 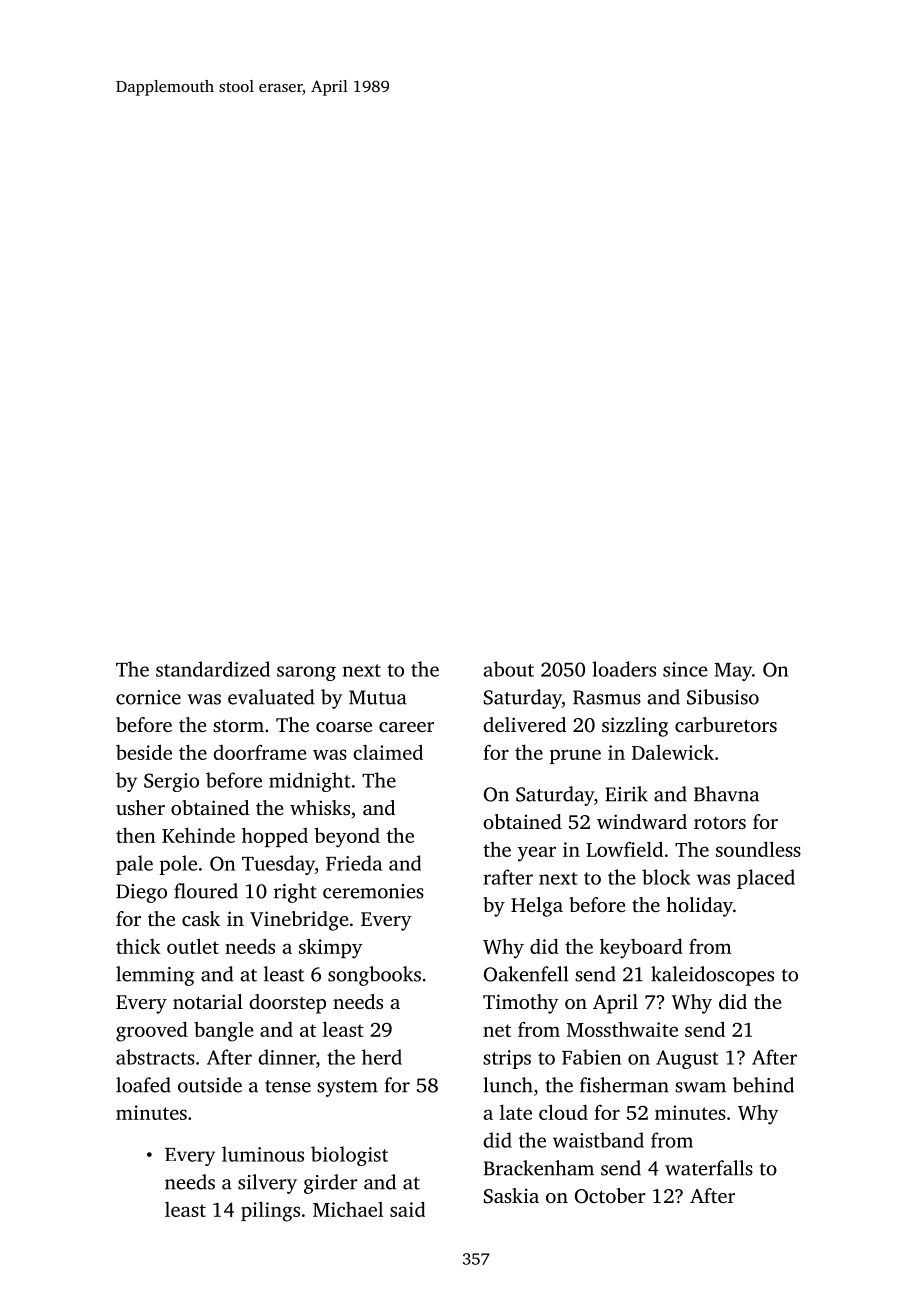 What do you see at coordinates (723, 697) in the screenshot?
I see `Sibusiso` at bounding box center [723, 697].
